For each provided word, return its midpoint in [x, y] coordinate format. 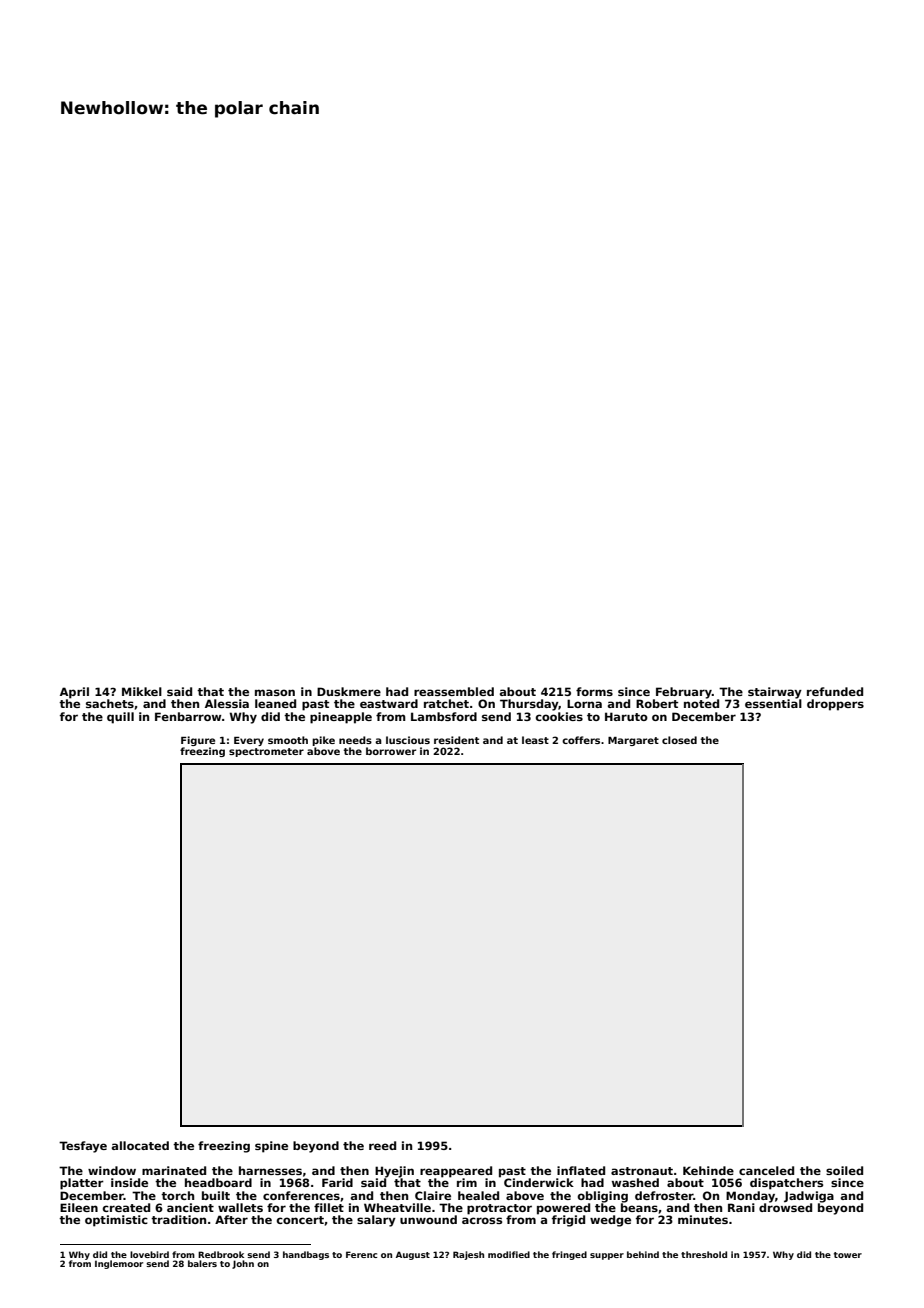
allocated [140, 1145]
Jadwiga [809, 1197]
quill [120, 718]
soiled [844, 1170]
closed [679, 740]
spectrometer [266, 752]
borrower [391, 751]
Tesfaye [83, 1147]
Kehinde [708, 1170]
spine [271, 1147]
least [535, 740]
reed [382, 1145]
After [231, 1219]
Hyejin [394, 1172]
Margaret [633, 741]
